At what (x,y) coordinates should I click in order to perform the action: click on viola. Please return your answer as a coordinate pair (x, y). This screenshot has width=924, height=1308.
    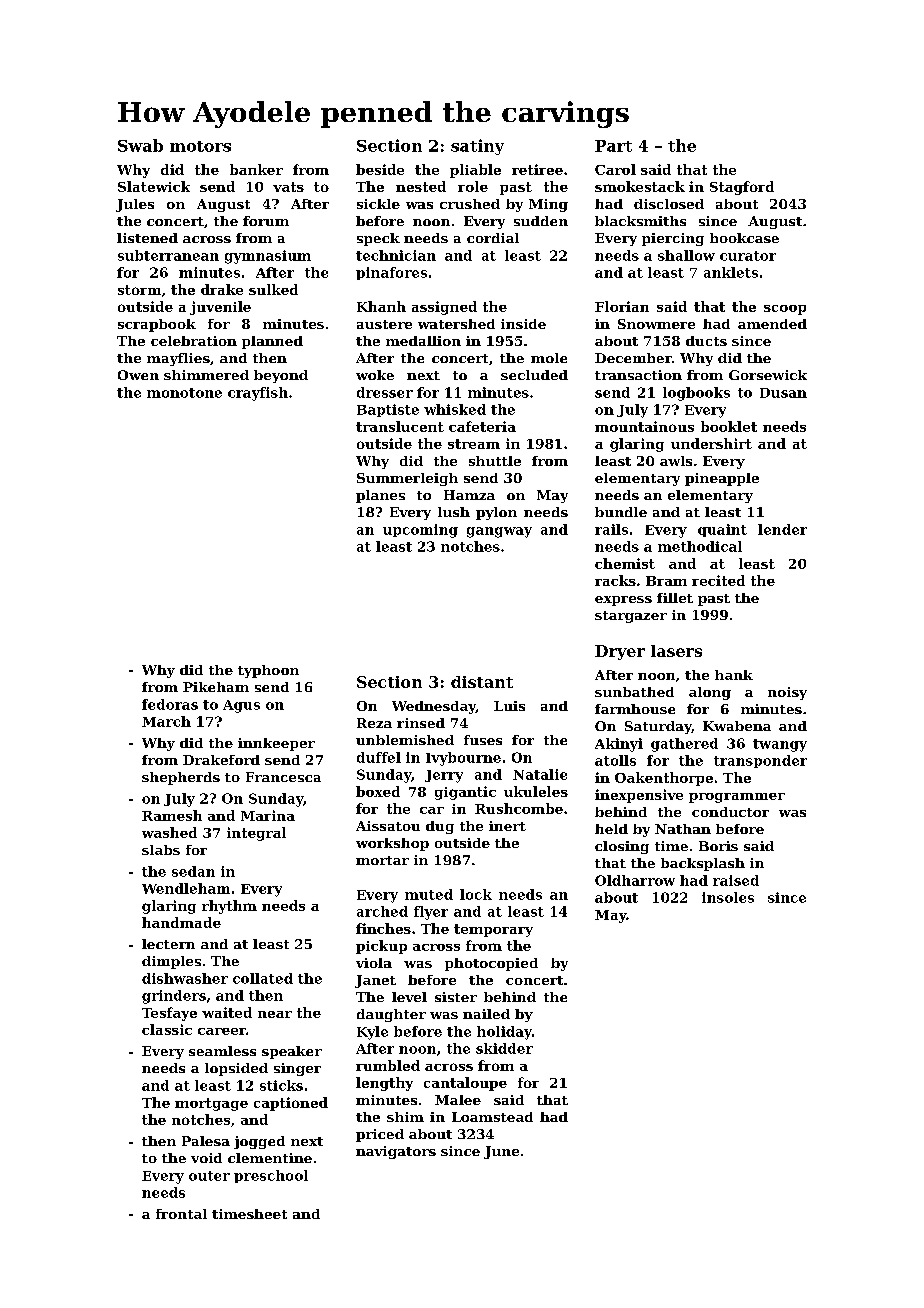
    Looking at the image, I should click on (374, 963).
